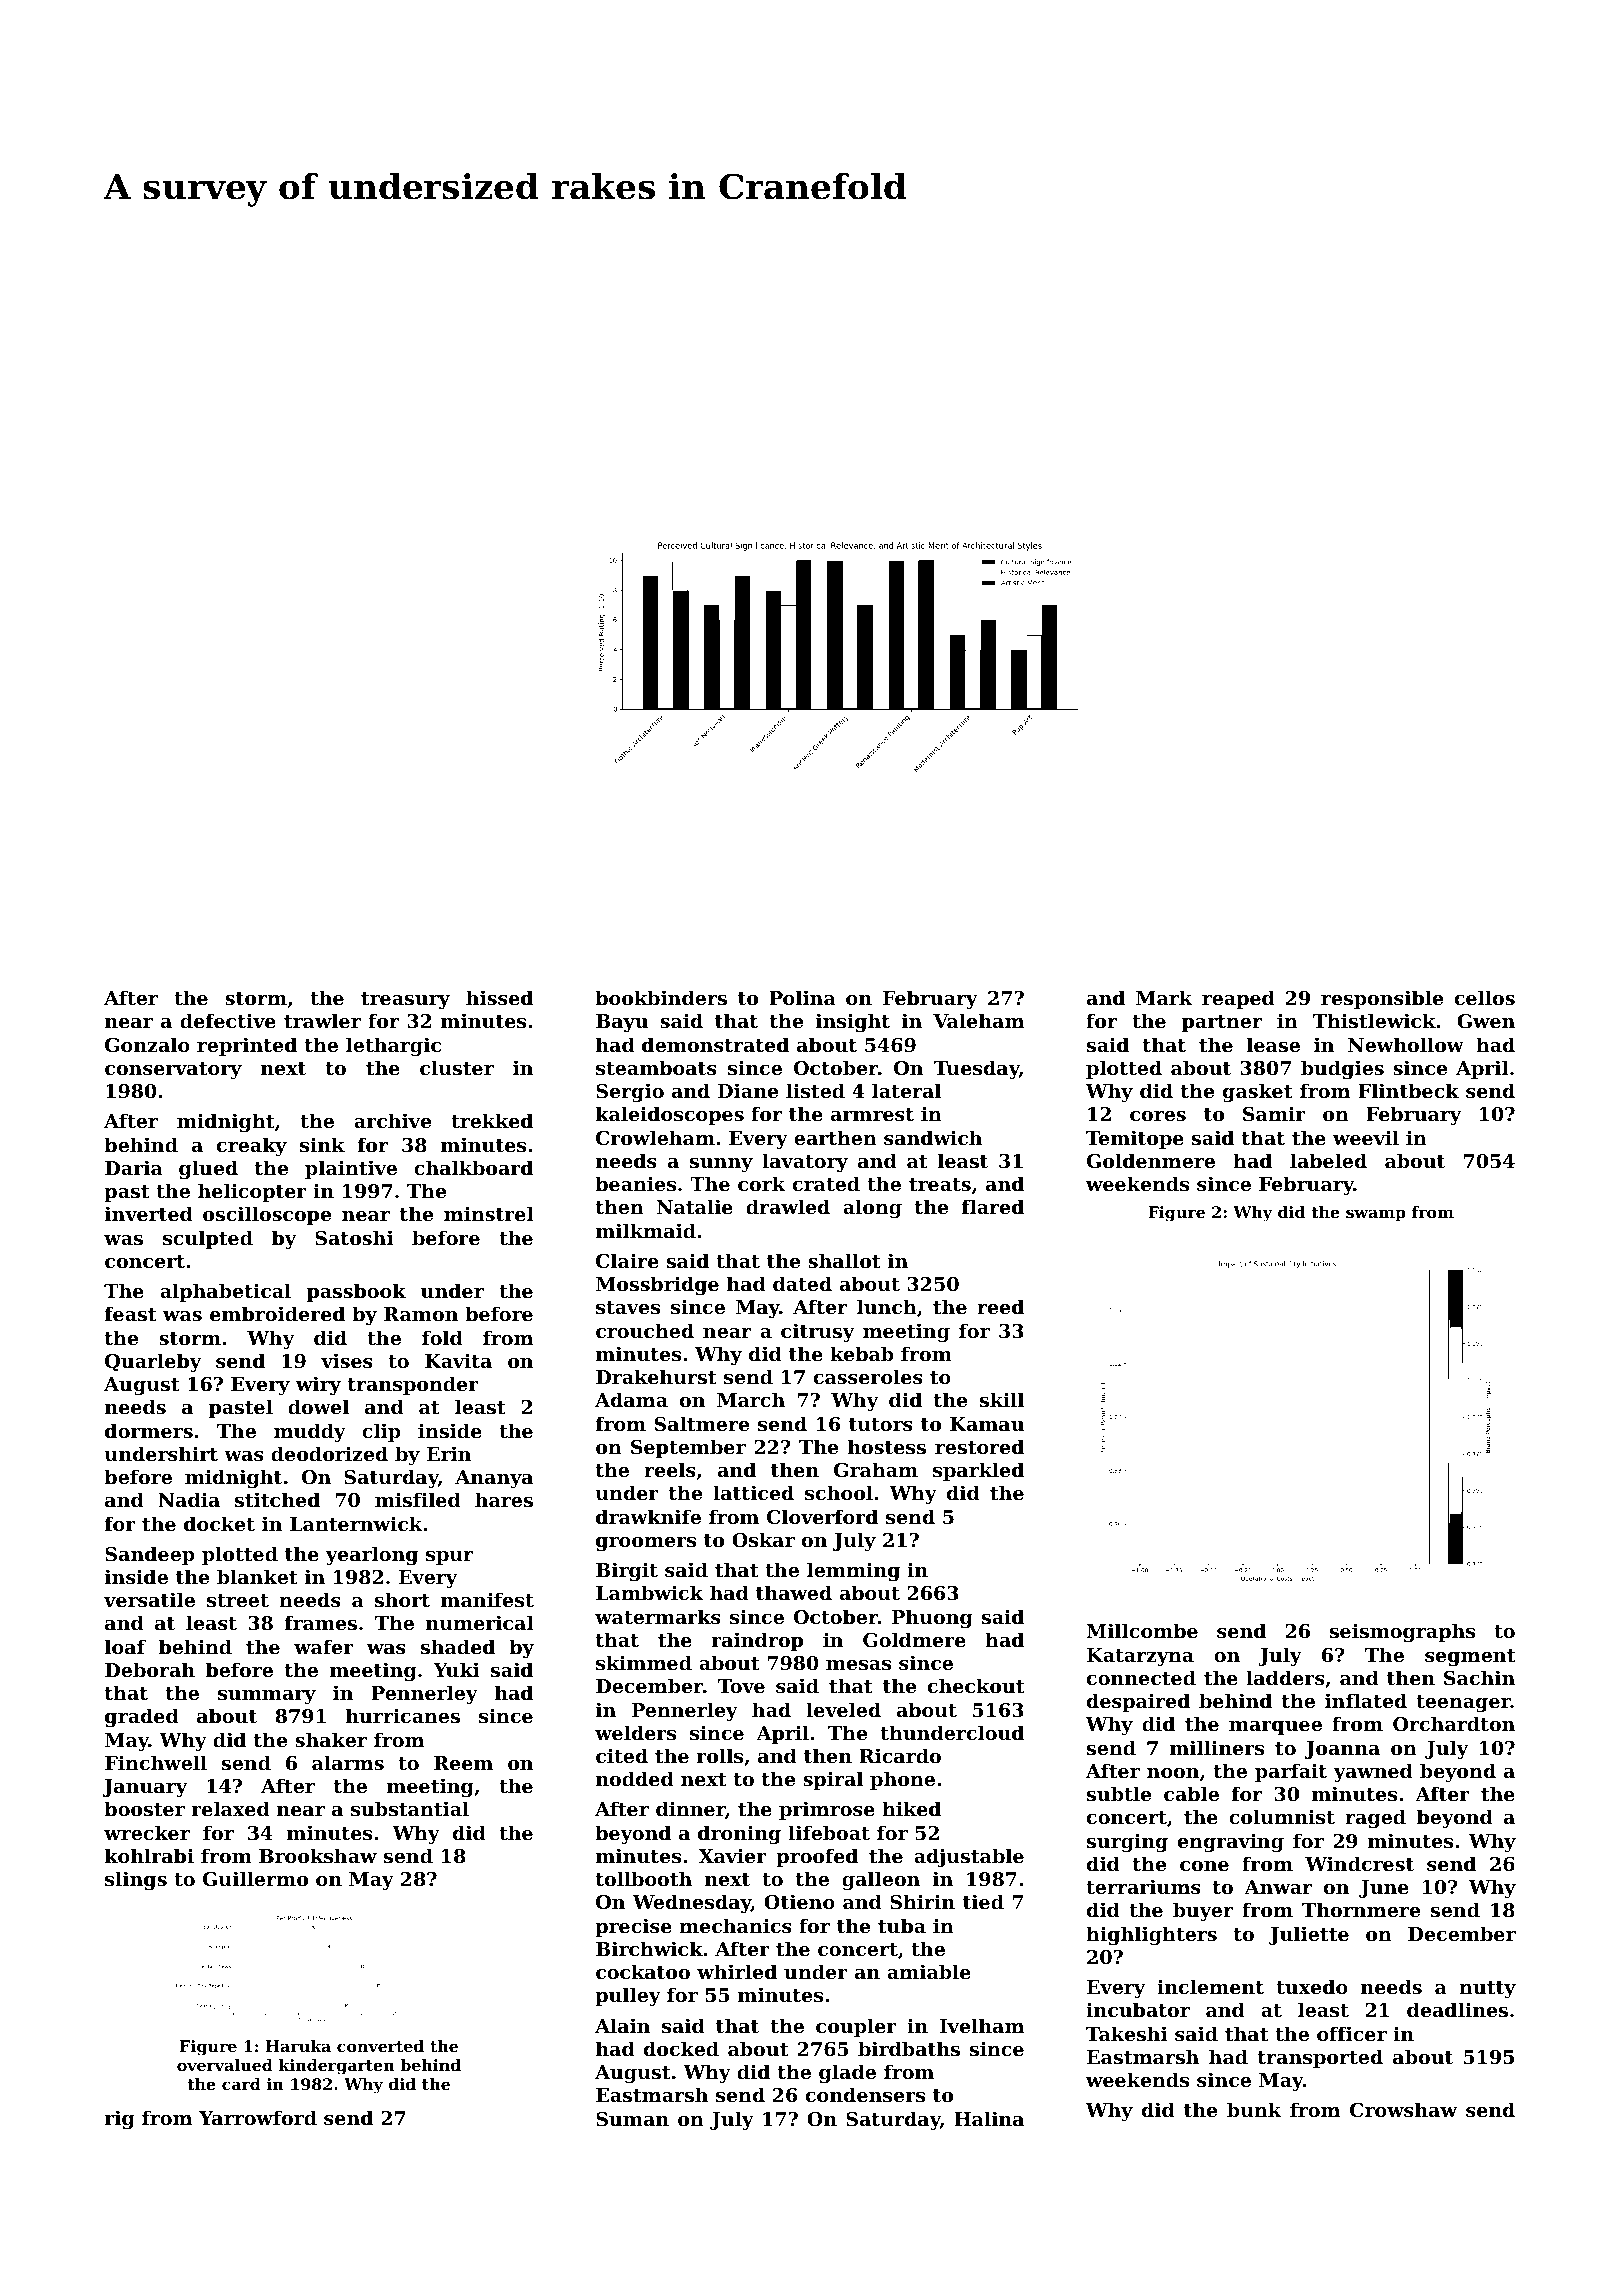 The width and height of the screenshot is (1620, 2292). What do you see at coordinates (989, 2118) in the screenshot?
I see `Halina` at bounding box center [989, 2118].
